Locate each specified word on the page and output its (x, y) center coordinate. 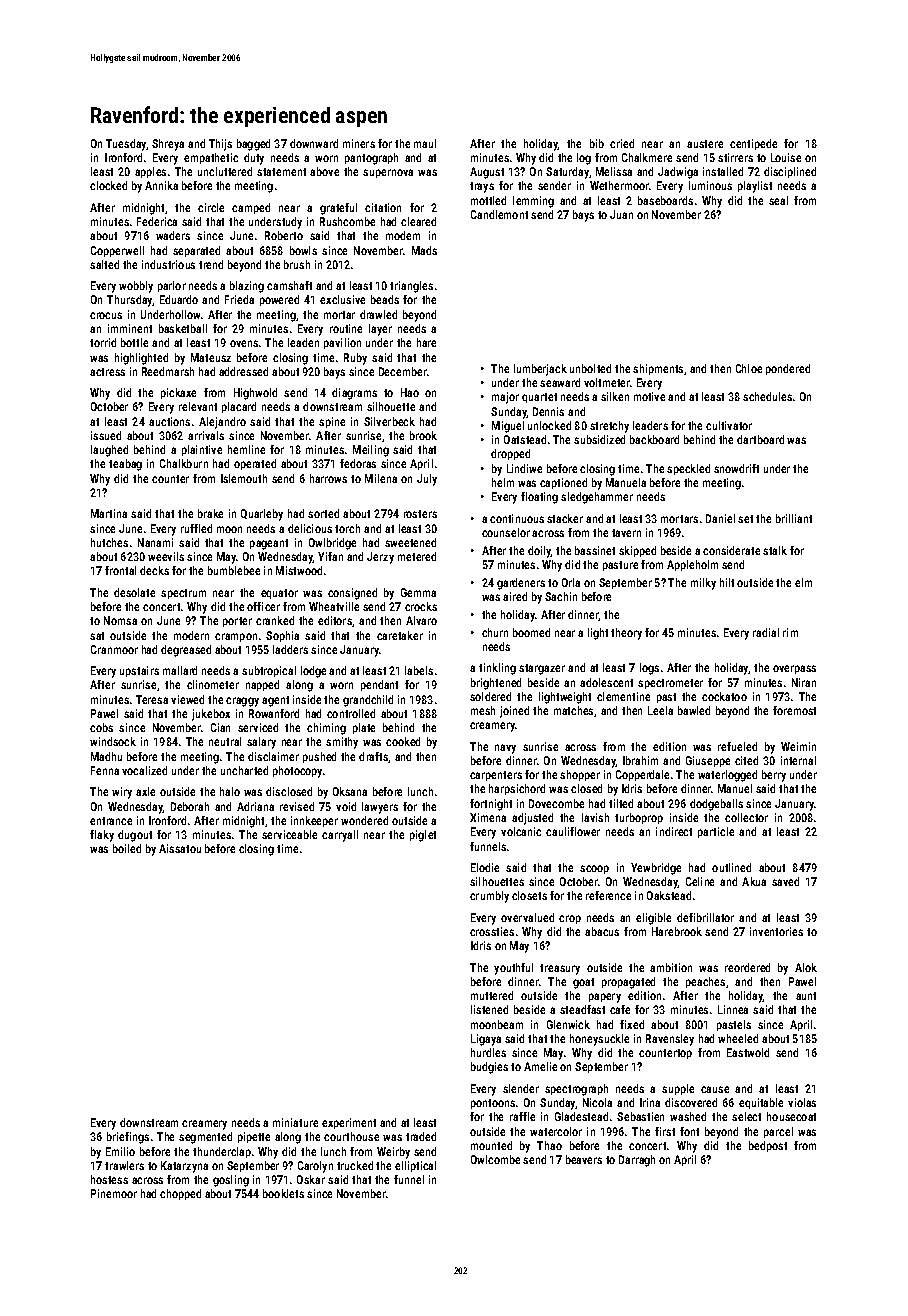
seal (778, 200)
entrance (111, 821)
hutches (109, 542)
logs (649, 669)
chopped (180, 1194)
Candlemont (499, 214)
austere (705, 144)
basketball (183, 328)
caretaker (400, 635)
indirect (674, 831)
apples (150, 172)
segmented (205, 1138)
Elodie (485, 867)
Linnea (733, 1009)
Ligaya (486, 1040)
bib (597, 143)
